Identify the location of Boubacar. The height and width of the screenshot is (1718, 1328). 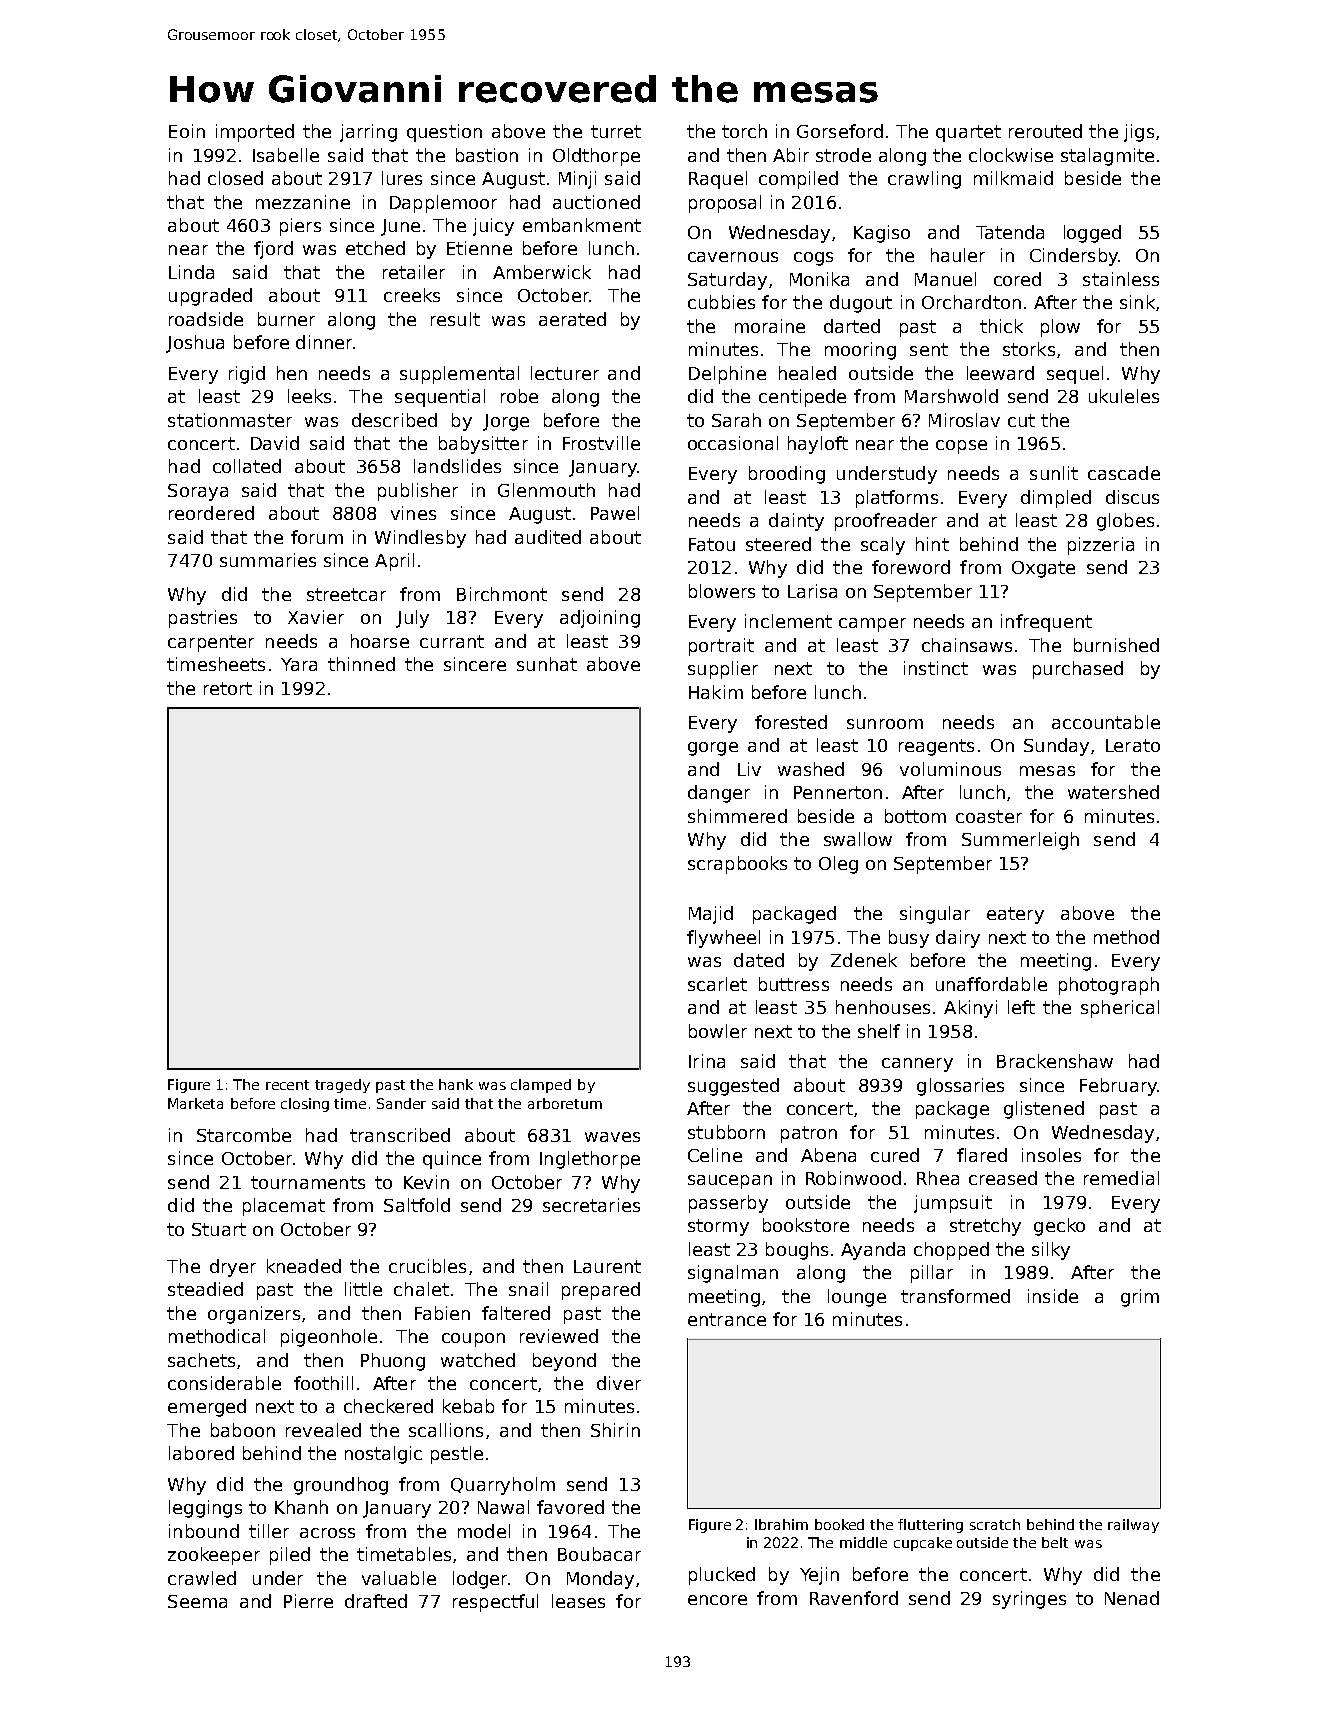
(599, 1554).
